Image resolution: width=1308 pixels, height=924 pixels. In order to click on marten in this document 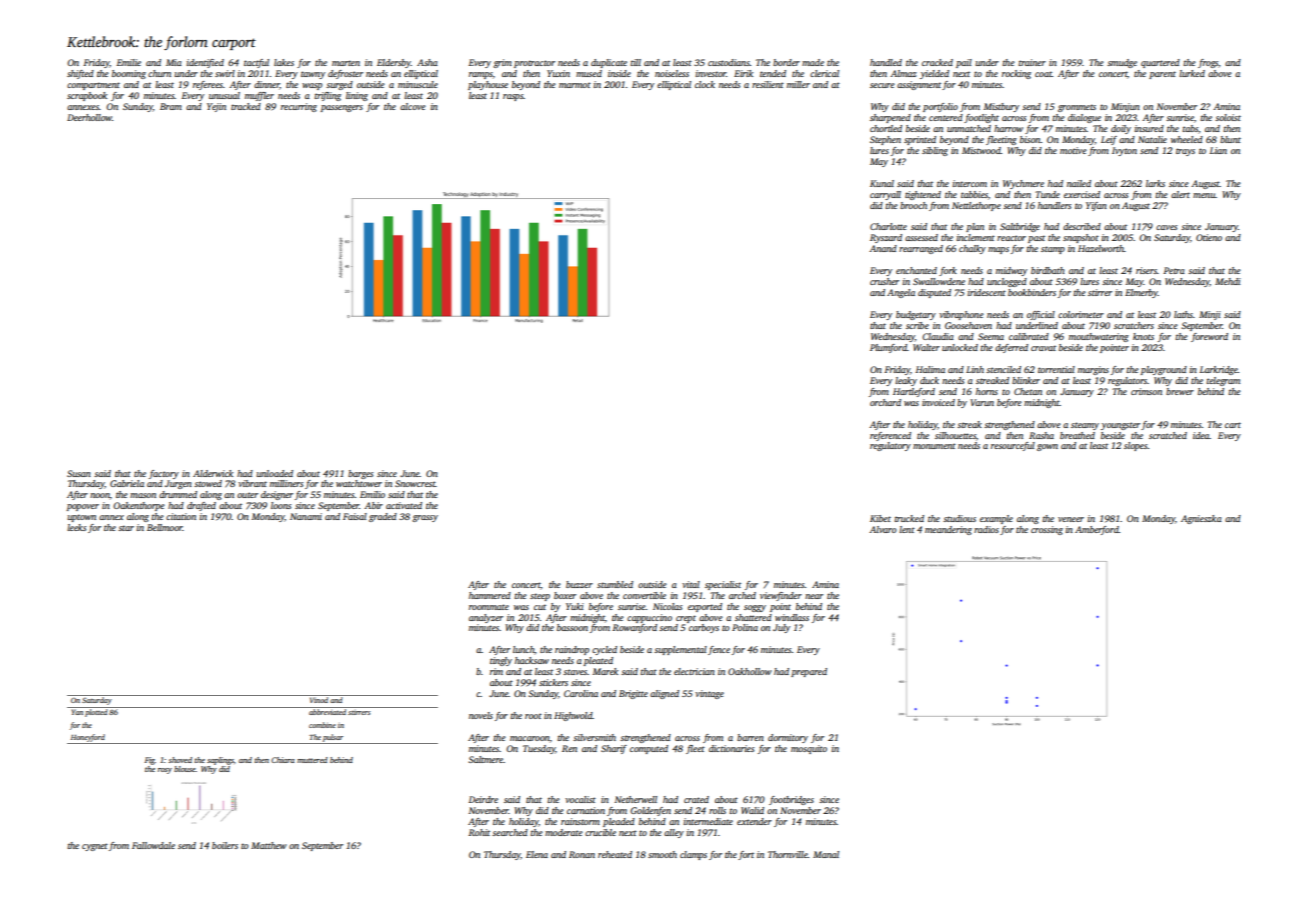, I will do `click(346, 63)`.
